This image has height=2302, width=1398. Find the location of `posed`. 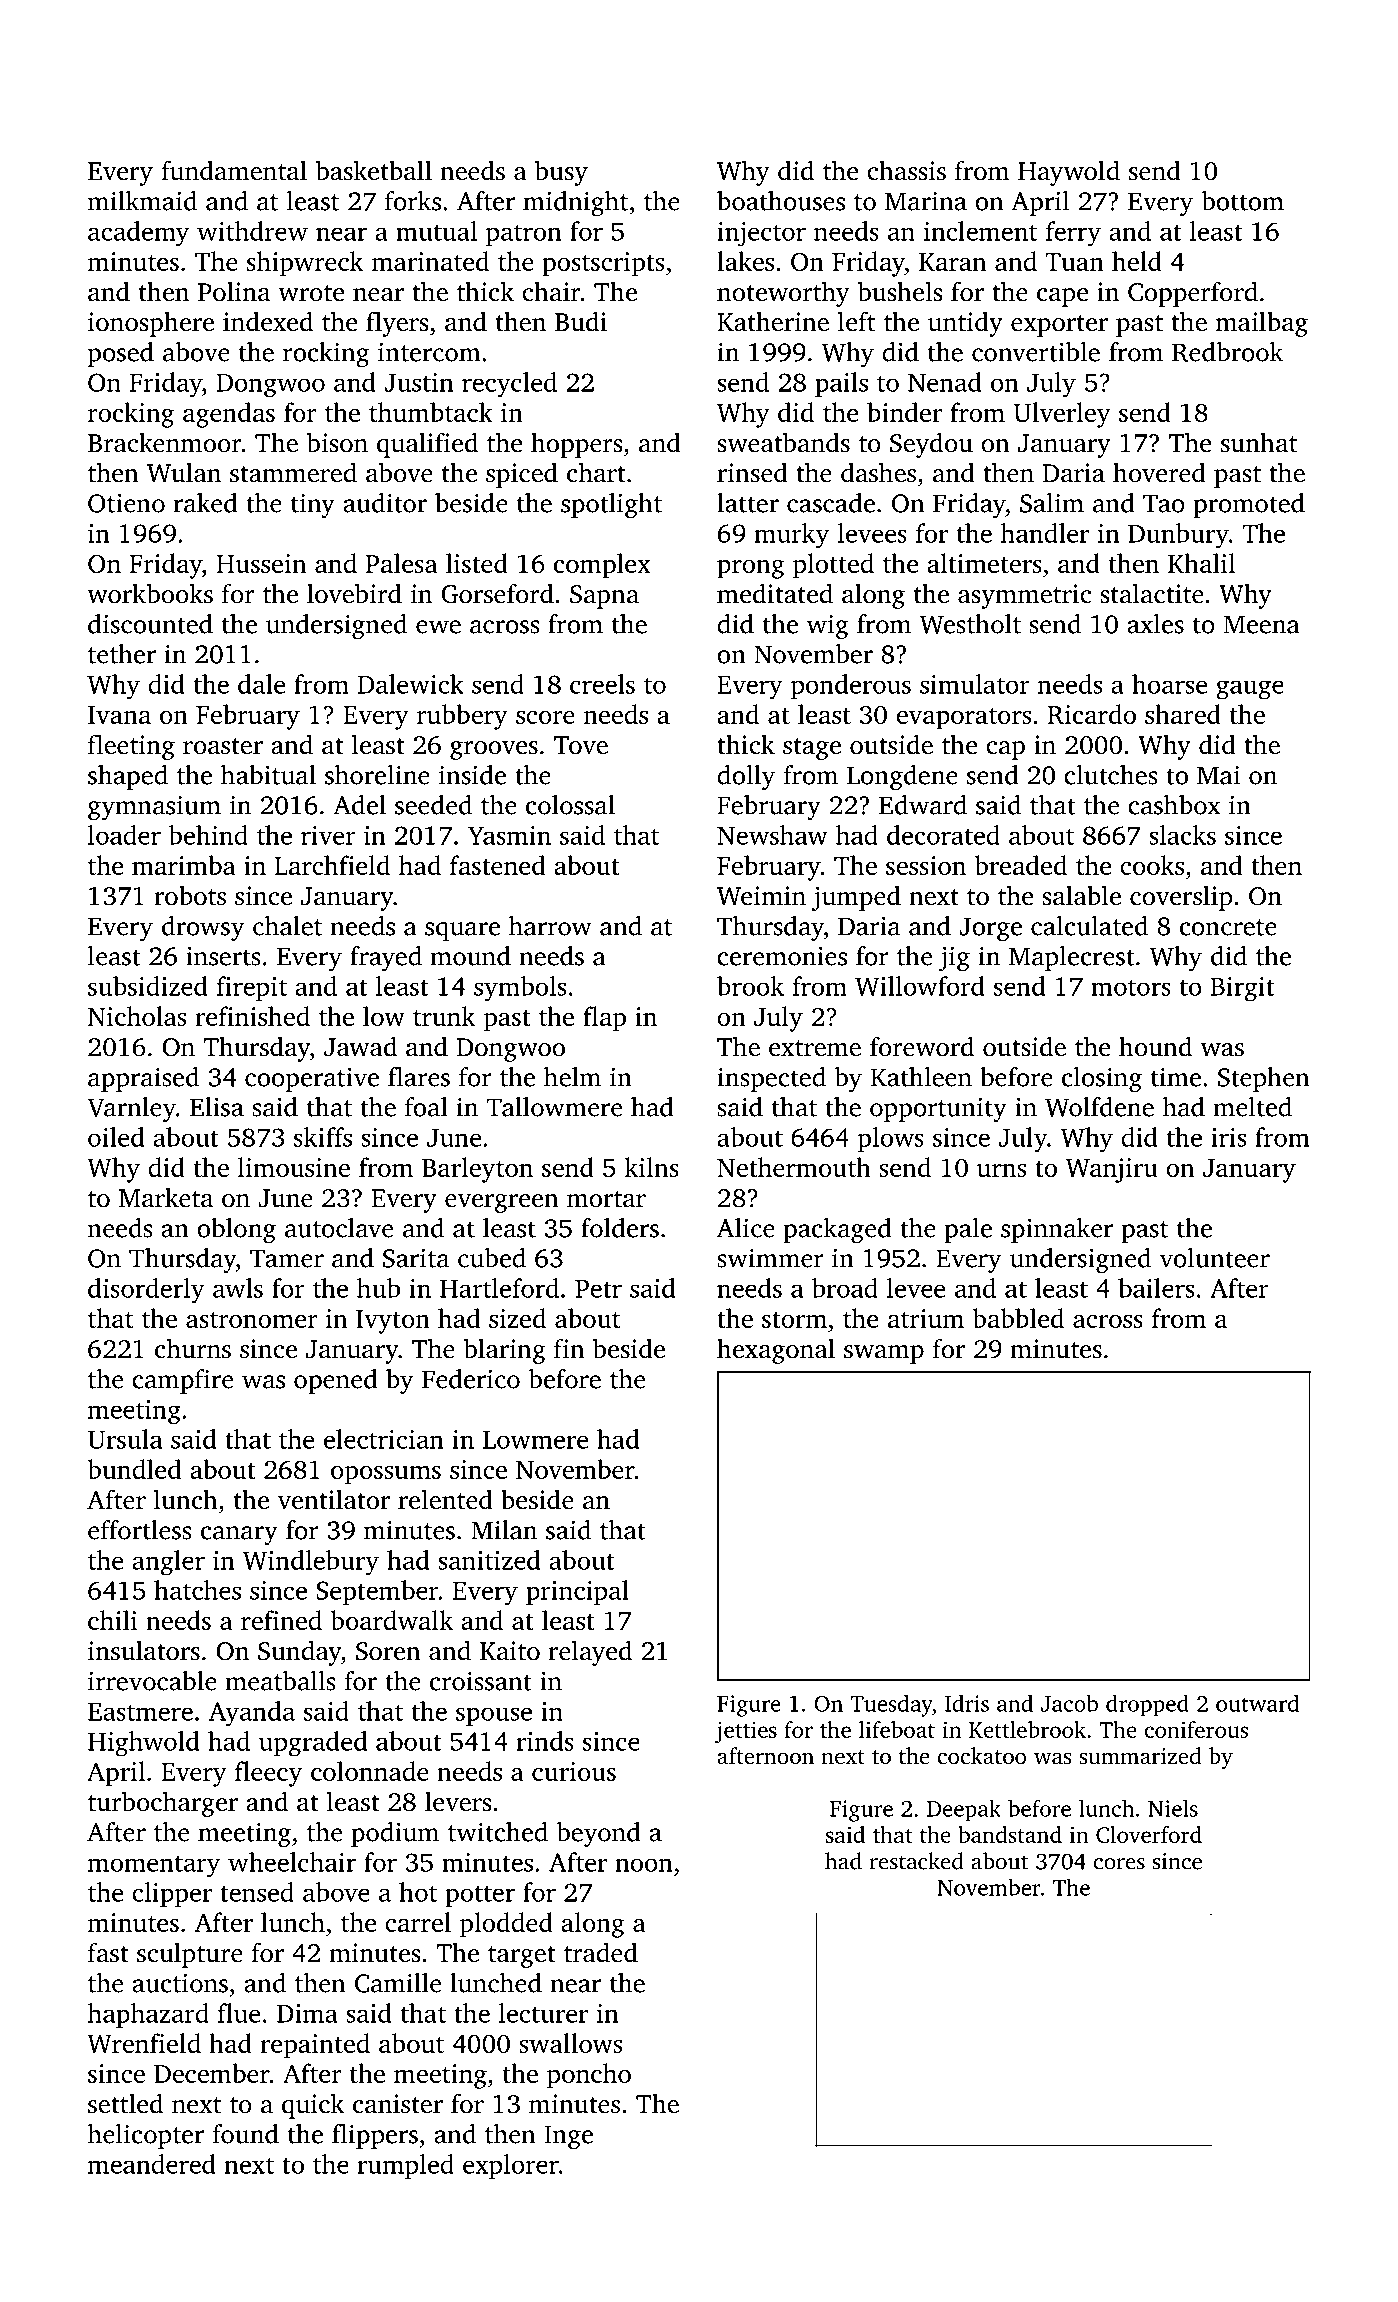

posed is located at coordinates (121, 354).
